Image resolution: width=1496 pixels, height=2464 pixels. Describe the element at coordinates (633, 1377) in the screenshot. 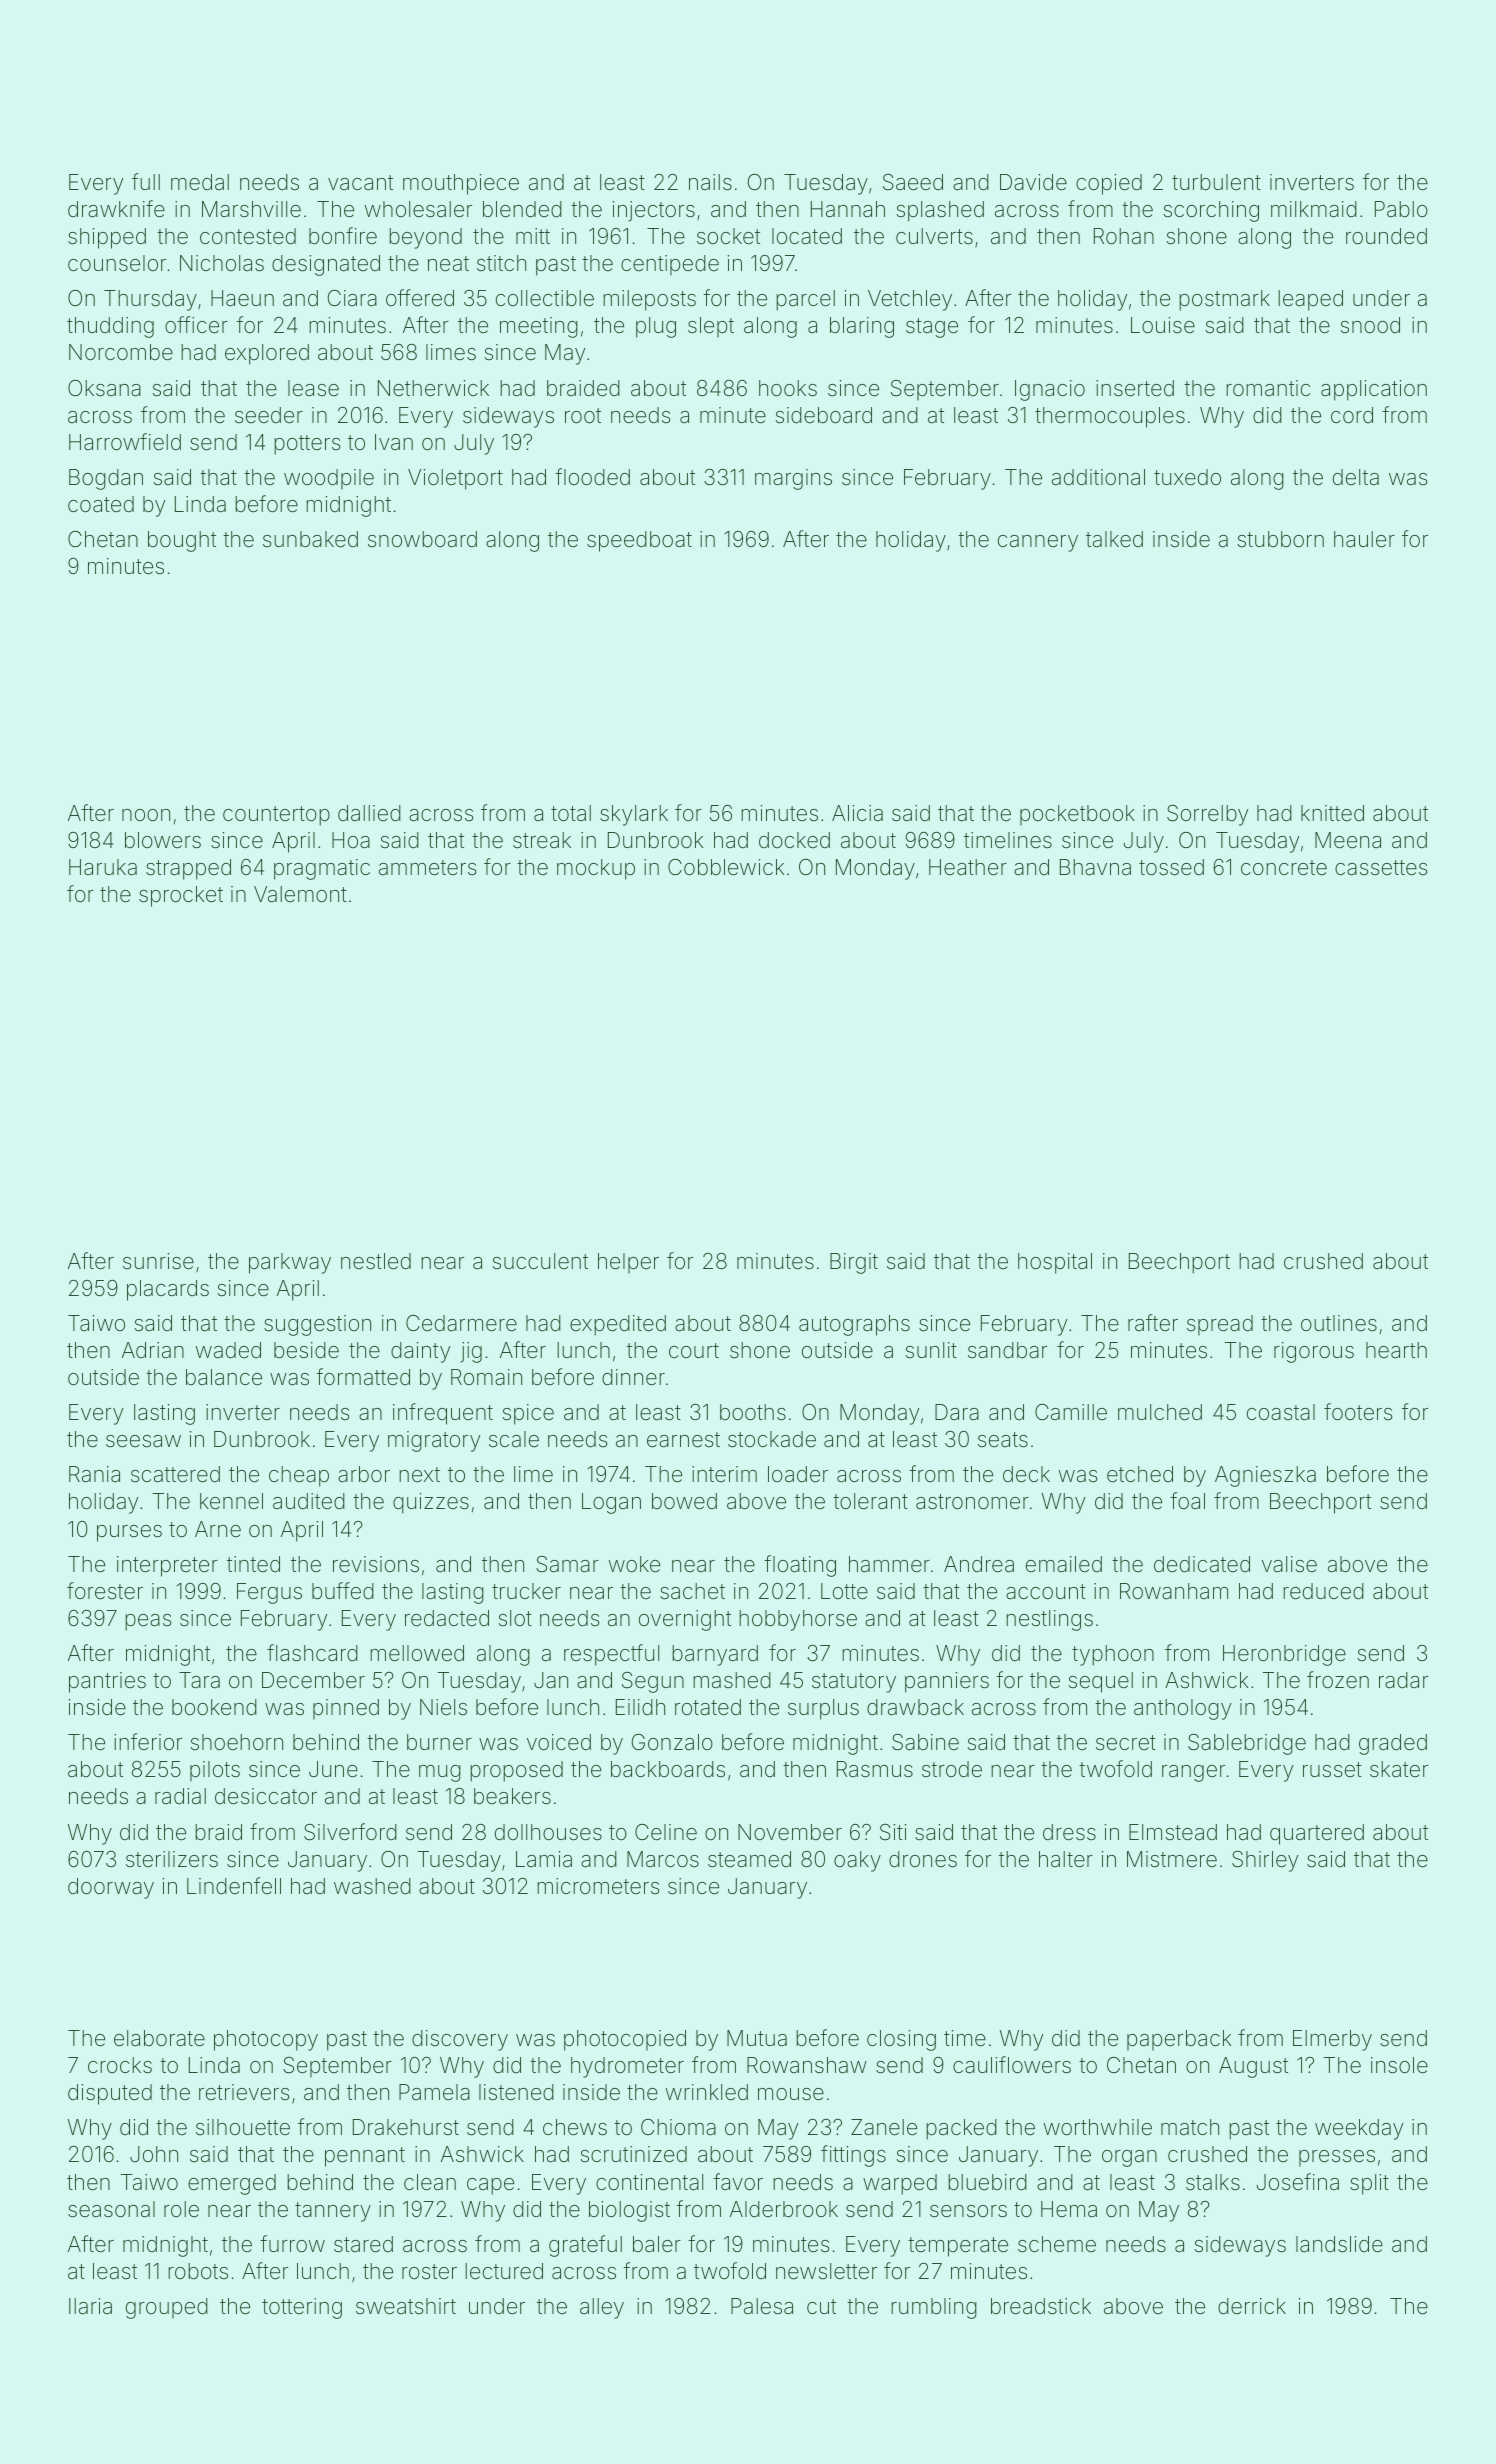

I see `dinner` at that location.
